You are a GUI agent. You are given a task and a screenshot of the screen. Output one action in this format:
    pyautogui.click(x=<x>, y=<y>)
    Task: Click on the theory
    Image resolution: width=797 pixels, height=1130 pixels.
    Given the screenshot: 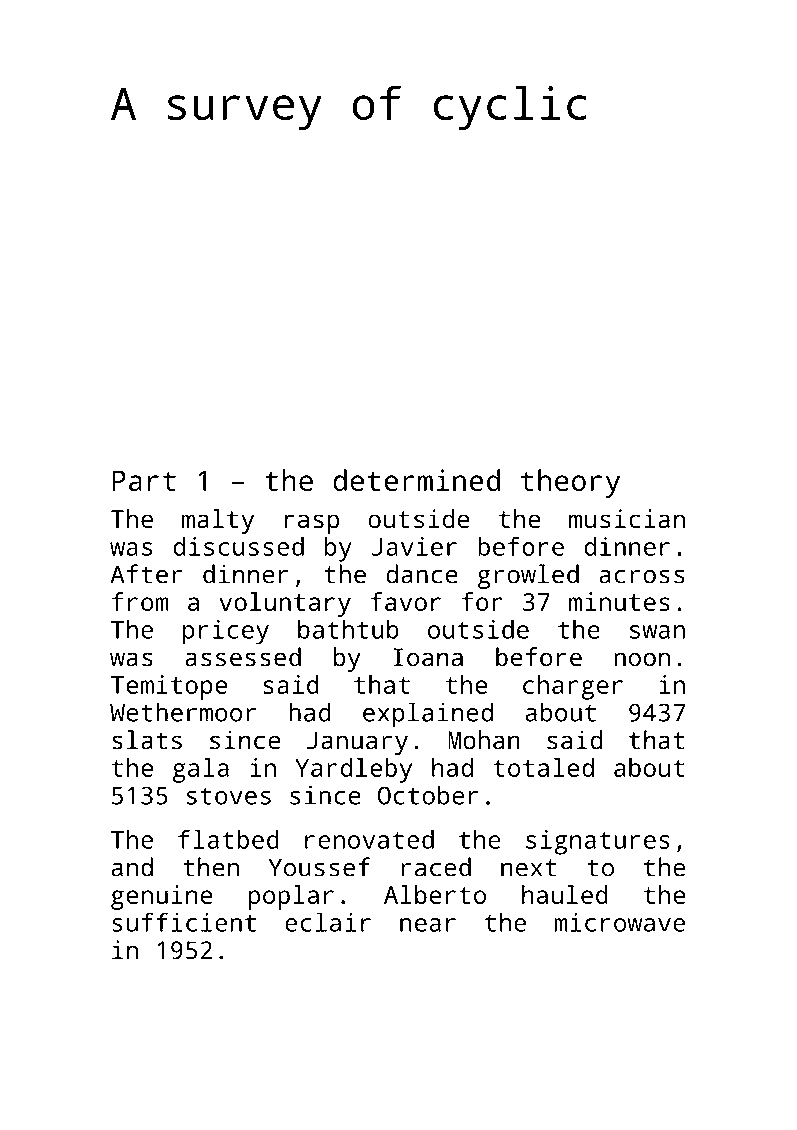 What is the action you would take?
    pyautogui.click(x=570, y=483)
